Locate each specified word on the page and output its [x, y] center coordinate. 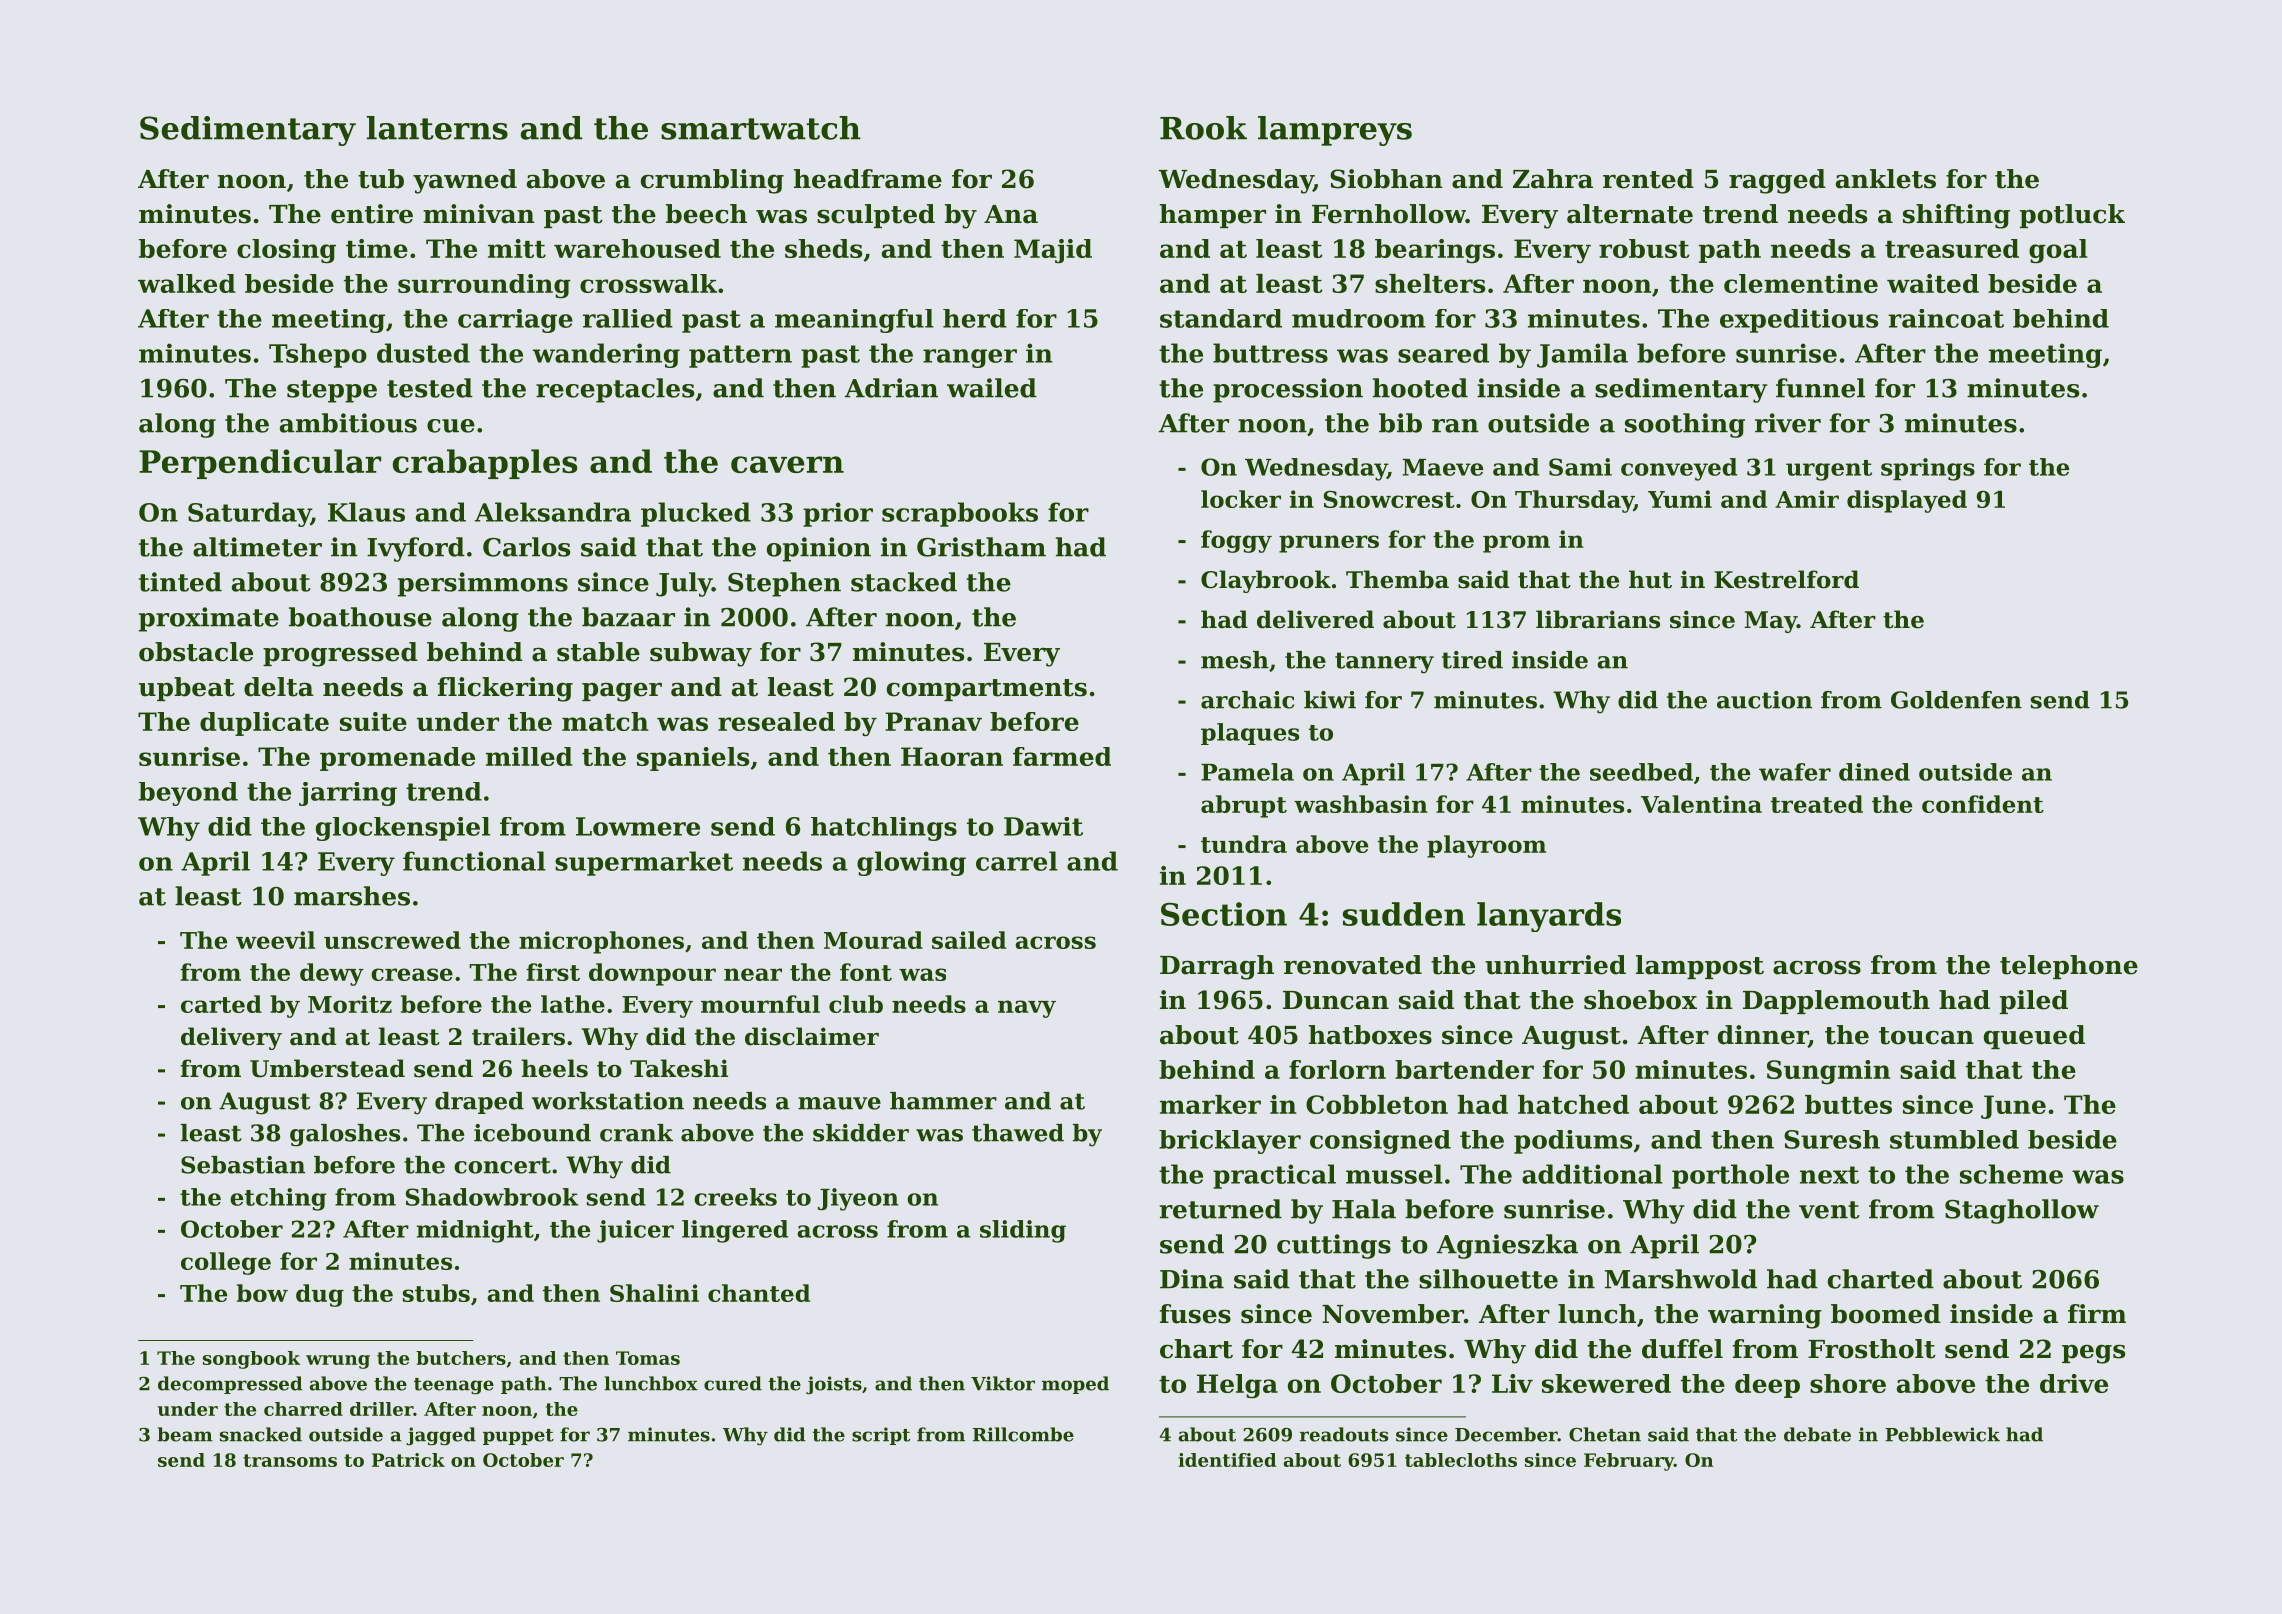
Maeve [1442, 467]
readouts [1344, 1434]
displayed [1907, 501]
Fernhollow [1389, 214]
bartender [1464, 1069]
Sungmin [1828, 1072]
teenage [454, 1386]
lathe [573, 1004]
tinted [180, 582]
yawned [465, 181]
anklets [1886, 179]
